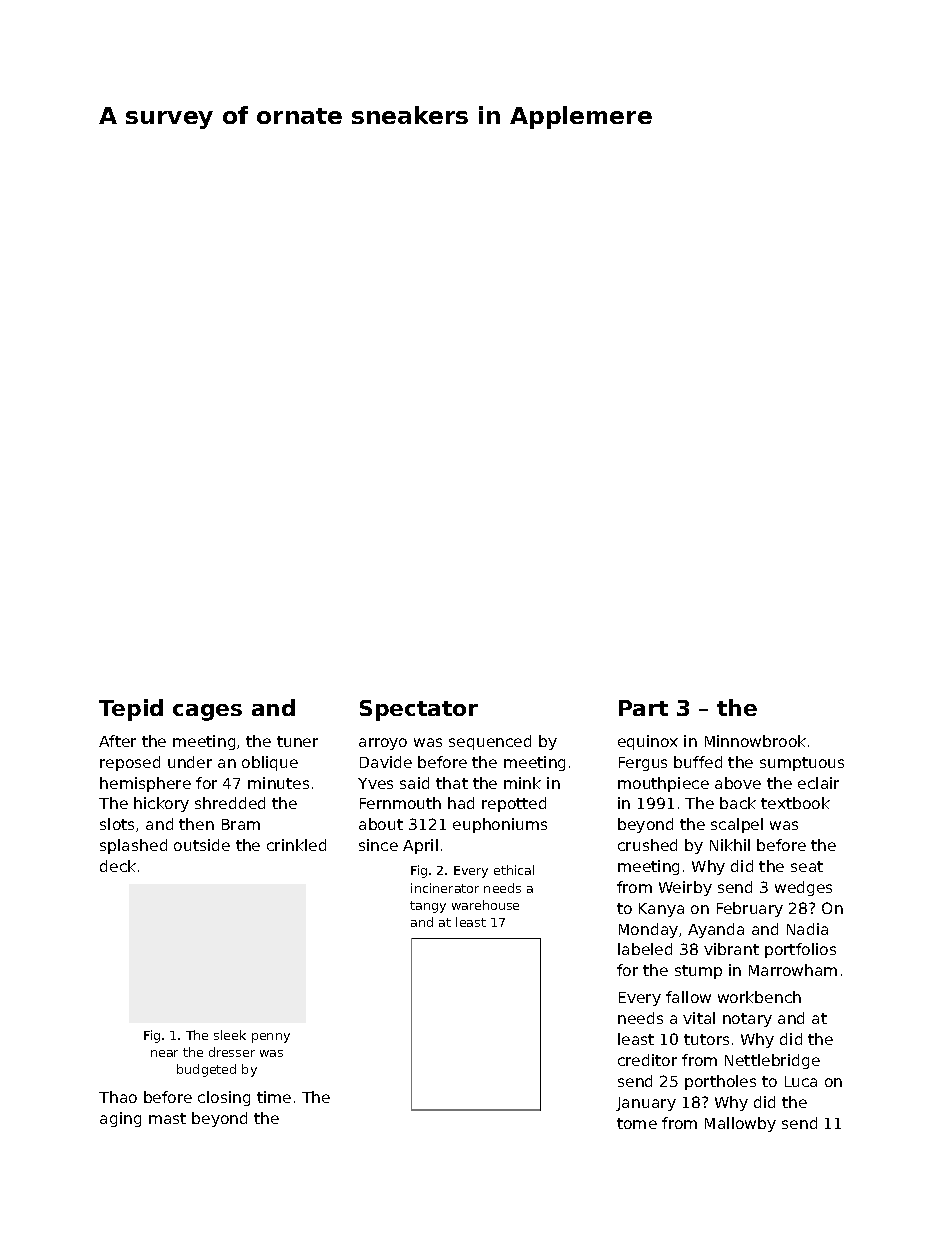  I want to click on cages, so click(207, 712).
